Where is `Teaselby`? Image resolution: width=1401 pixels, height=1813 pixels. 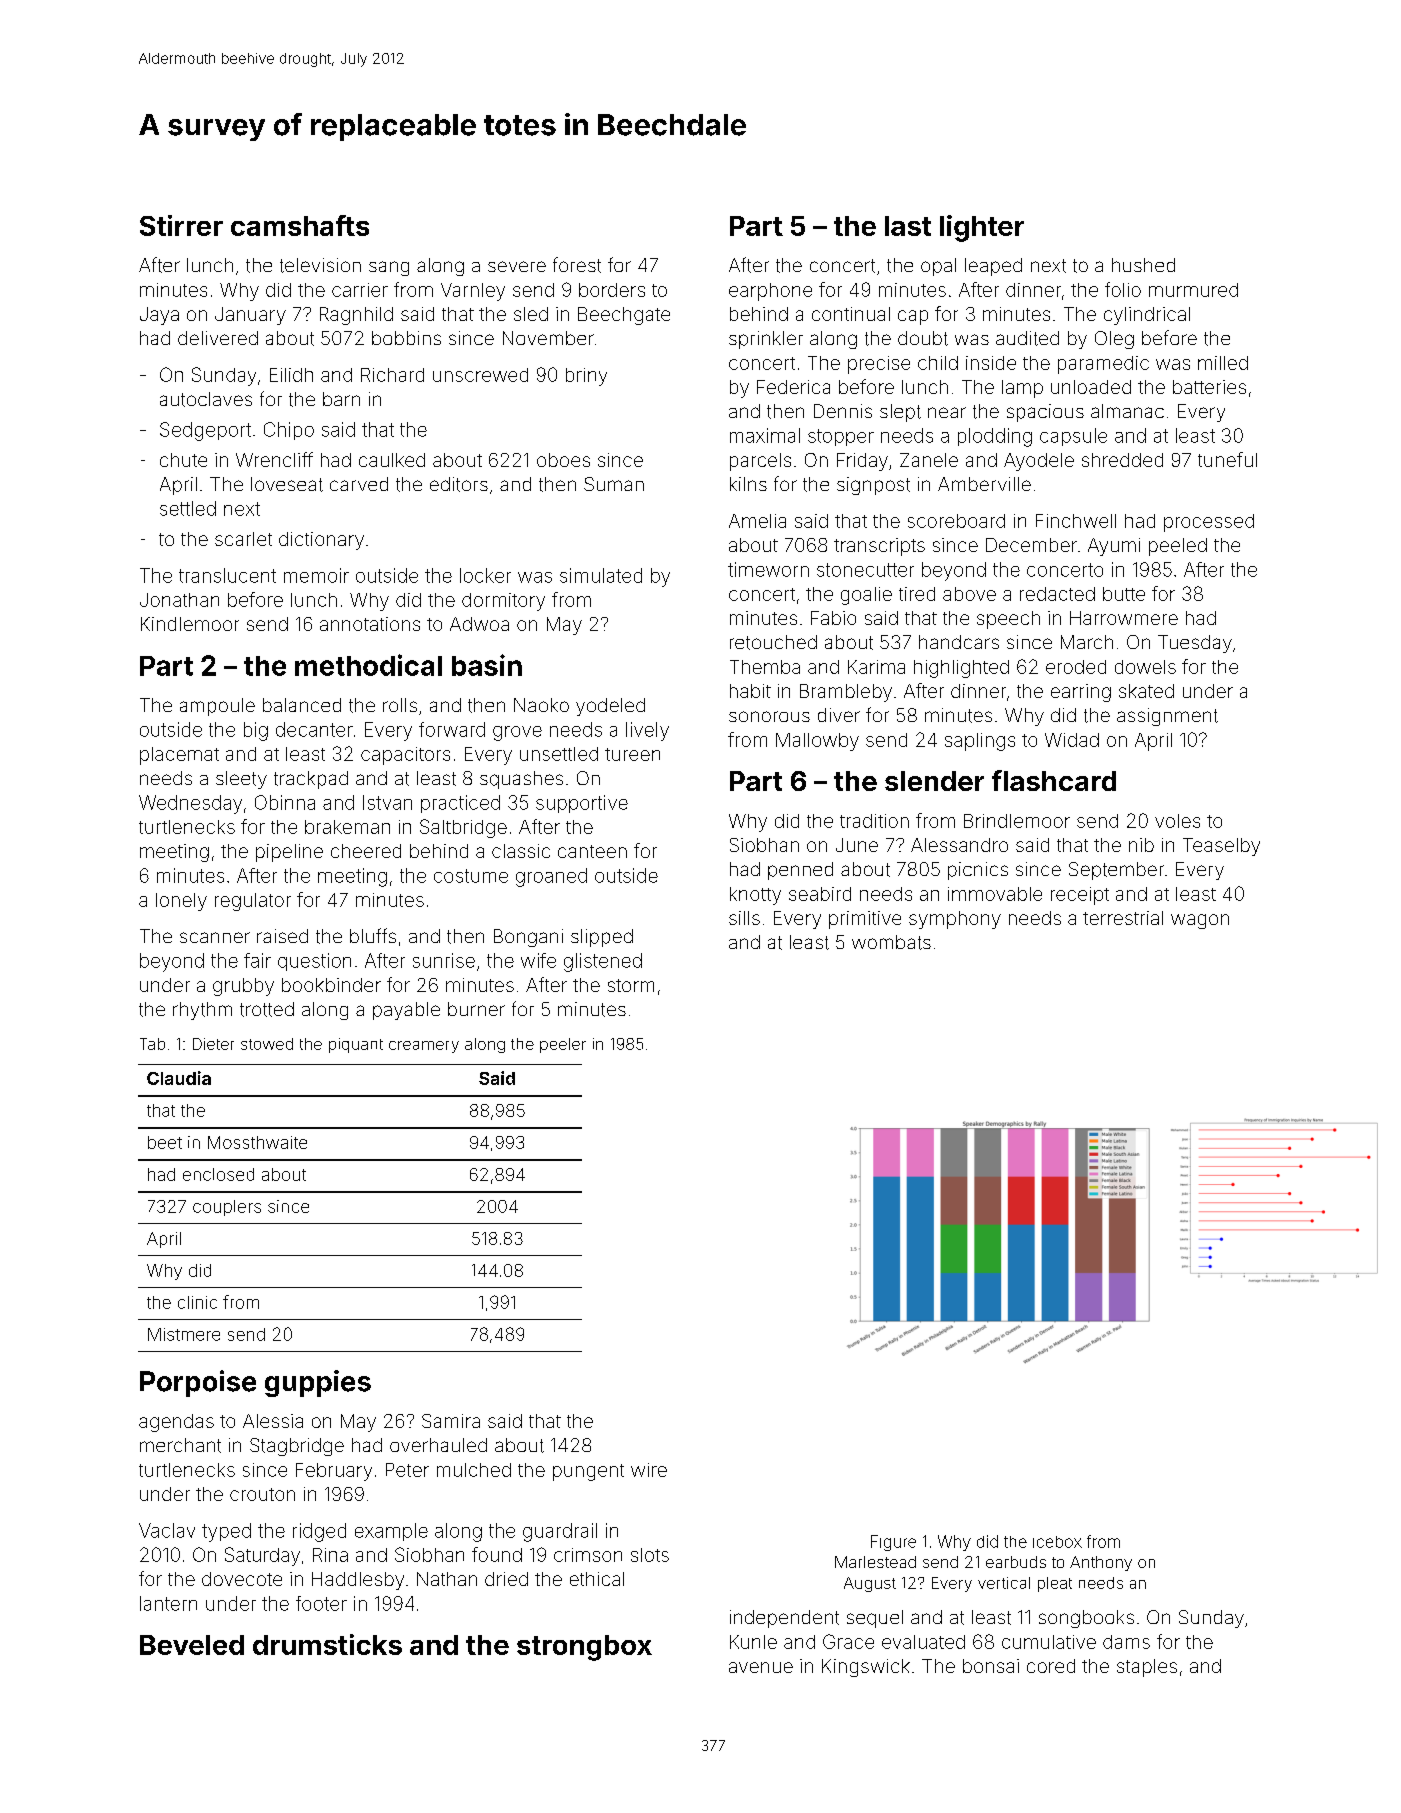
Teaselby is located at coordinates (1221, 847).
